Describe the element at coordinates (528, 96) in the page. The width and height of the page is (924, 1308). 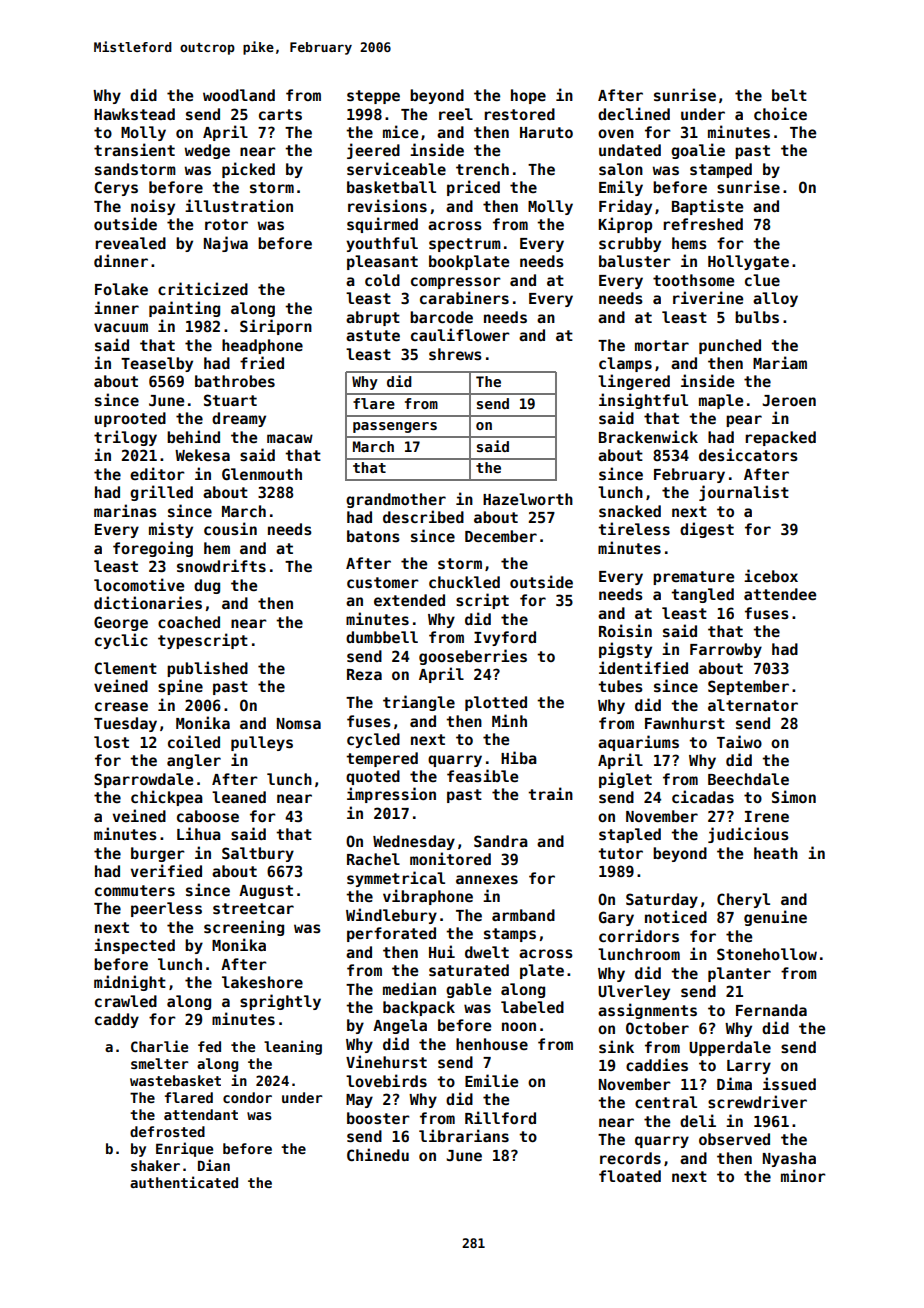
I see `hope` at that location.
